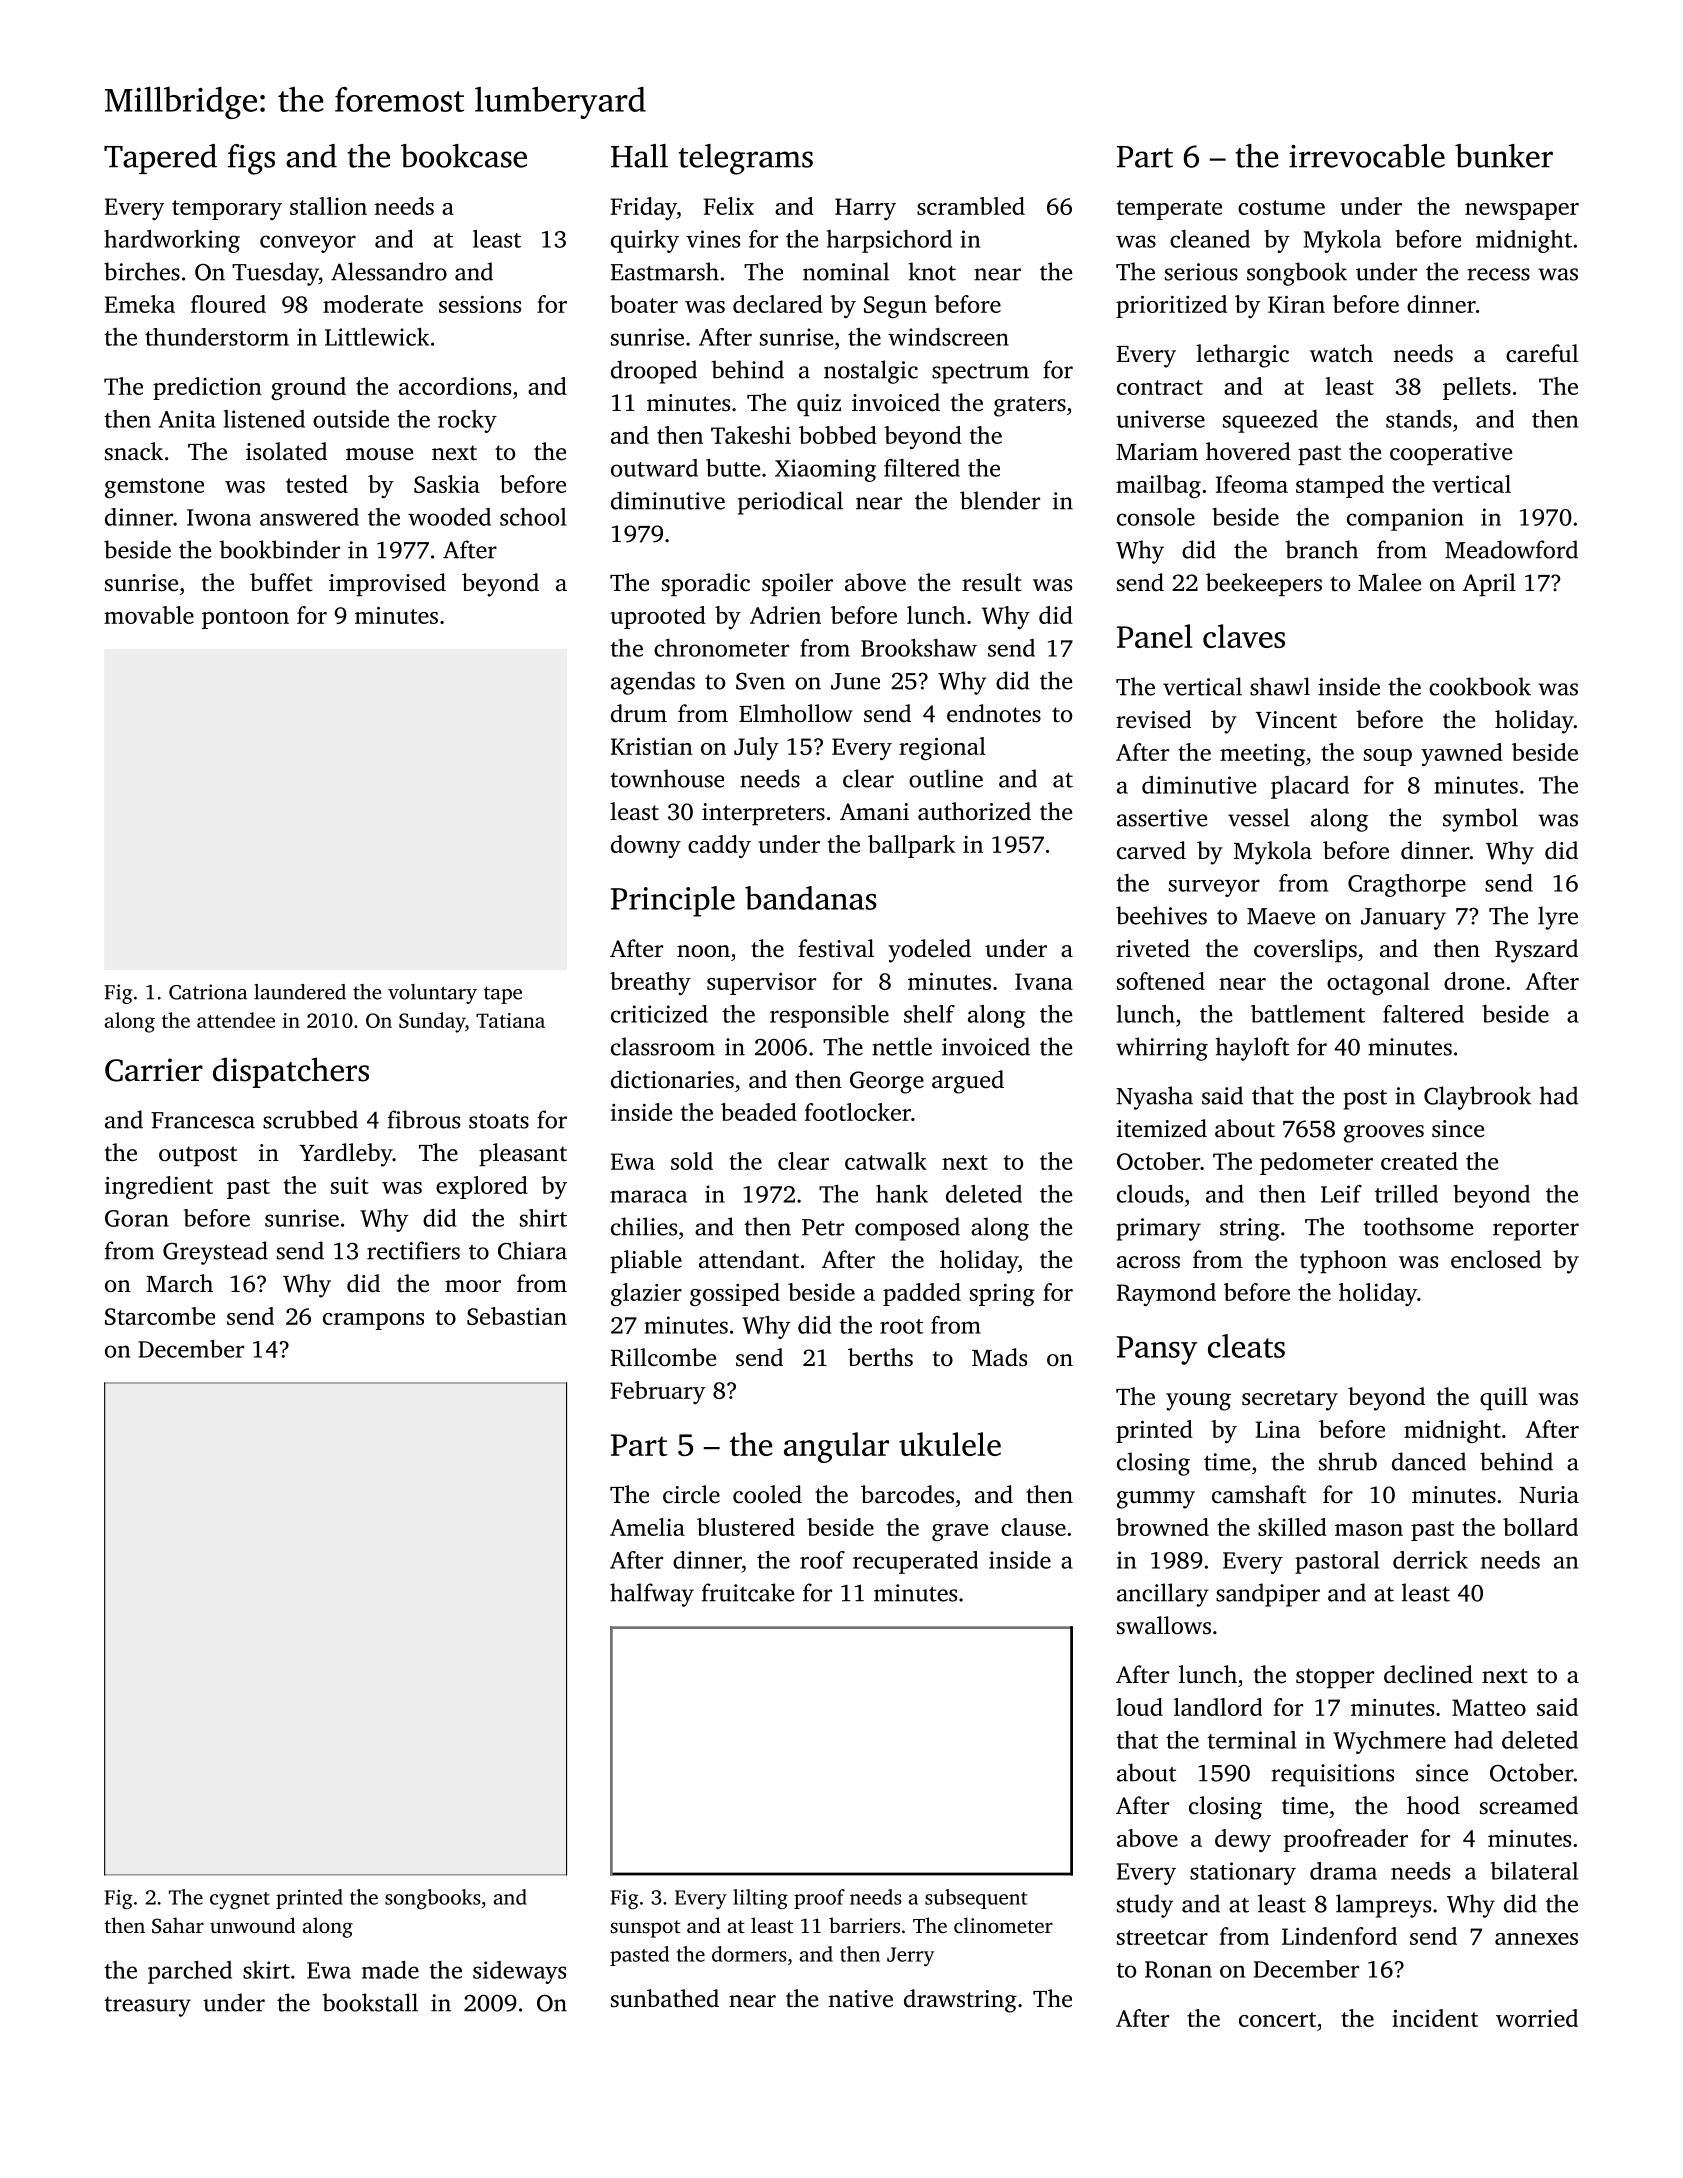 This document has width=1683, height=2178. Describe the element at coordinates (142, 271) in the document. I see `birches` at that location.
